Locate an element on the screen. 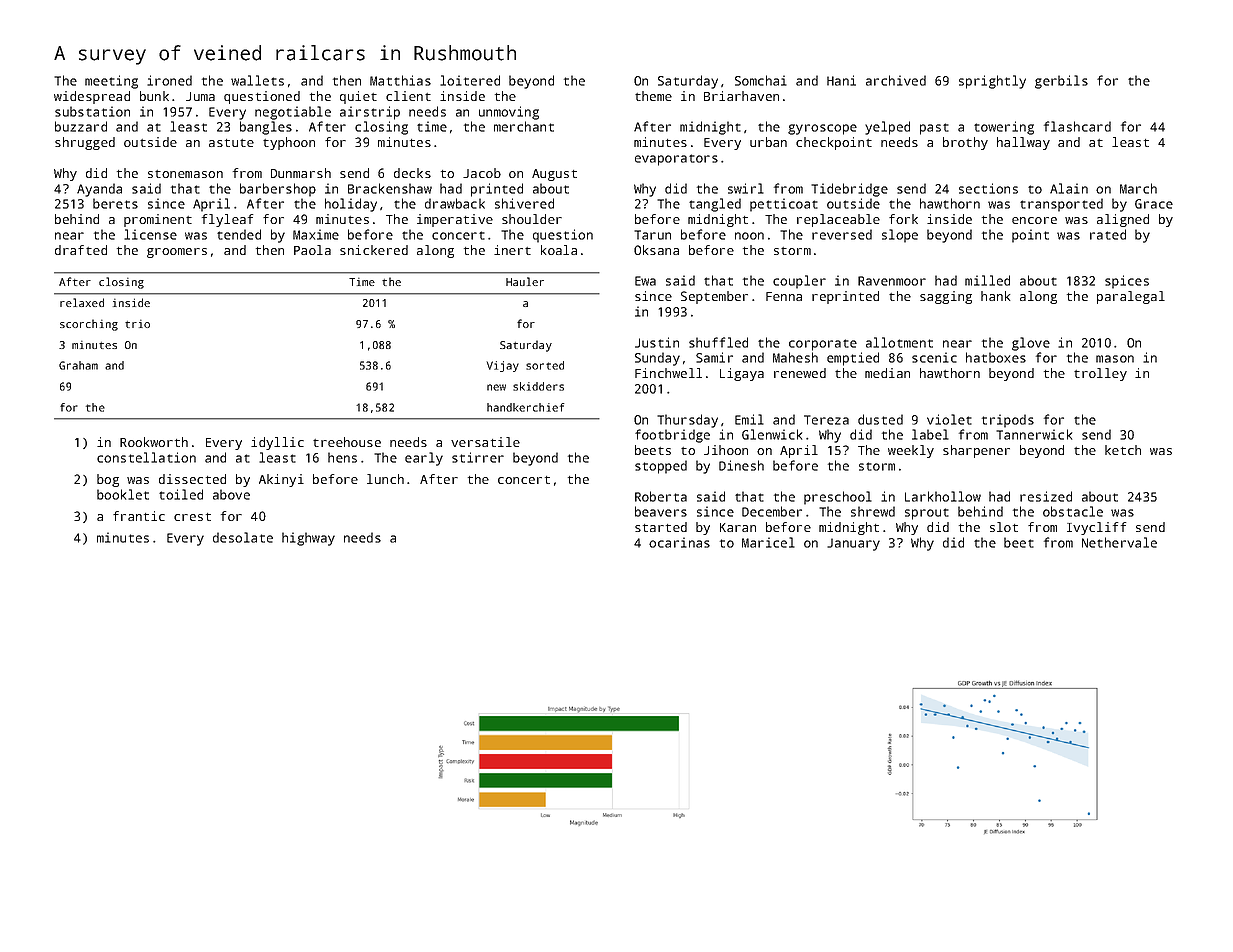 This screenshot has height=952, width=1233. desolate is located at coordinates (243, 537).
